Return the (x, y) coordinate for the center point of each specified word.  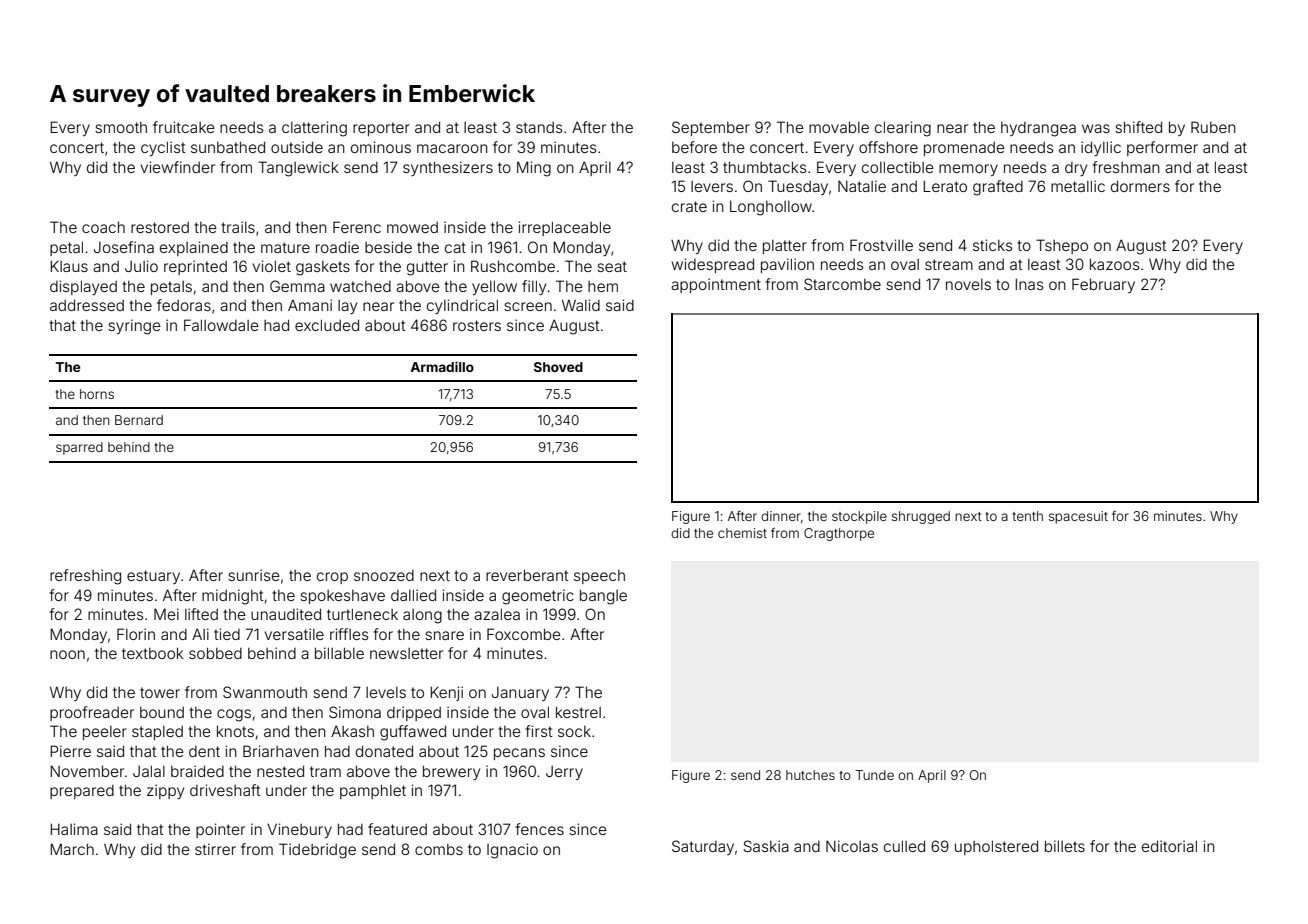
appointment (716, 285)
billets (1065, 846)
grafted (998, 188)
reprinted (195, 267)
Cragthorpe (839, 534)
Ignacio (512, 851)
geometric (538, 597)
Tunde (874, 775)
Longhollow (771, 208)
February (1103, 285)
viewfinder (178, 167)
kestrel (578, 712)
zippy (165, 791)
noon (67, 654)
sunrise (254, 575)
